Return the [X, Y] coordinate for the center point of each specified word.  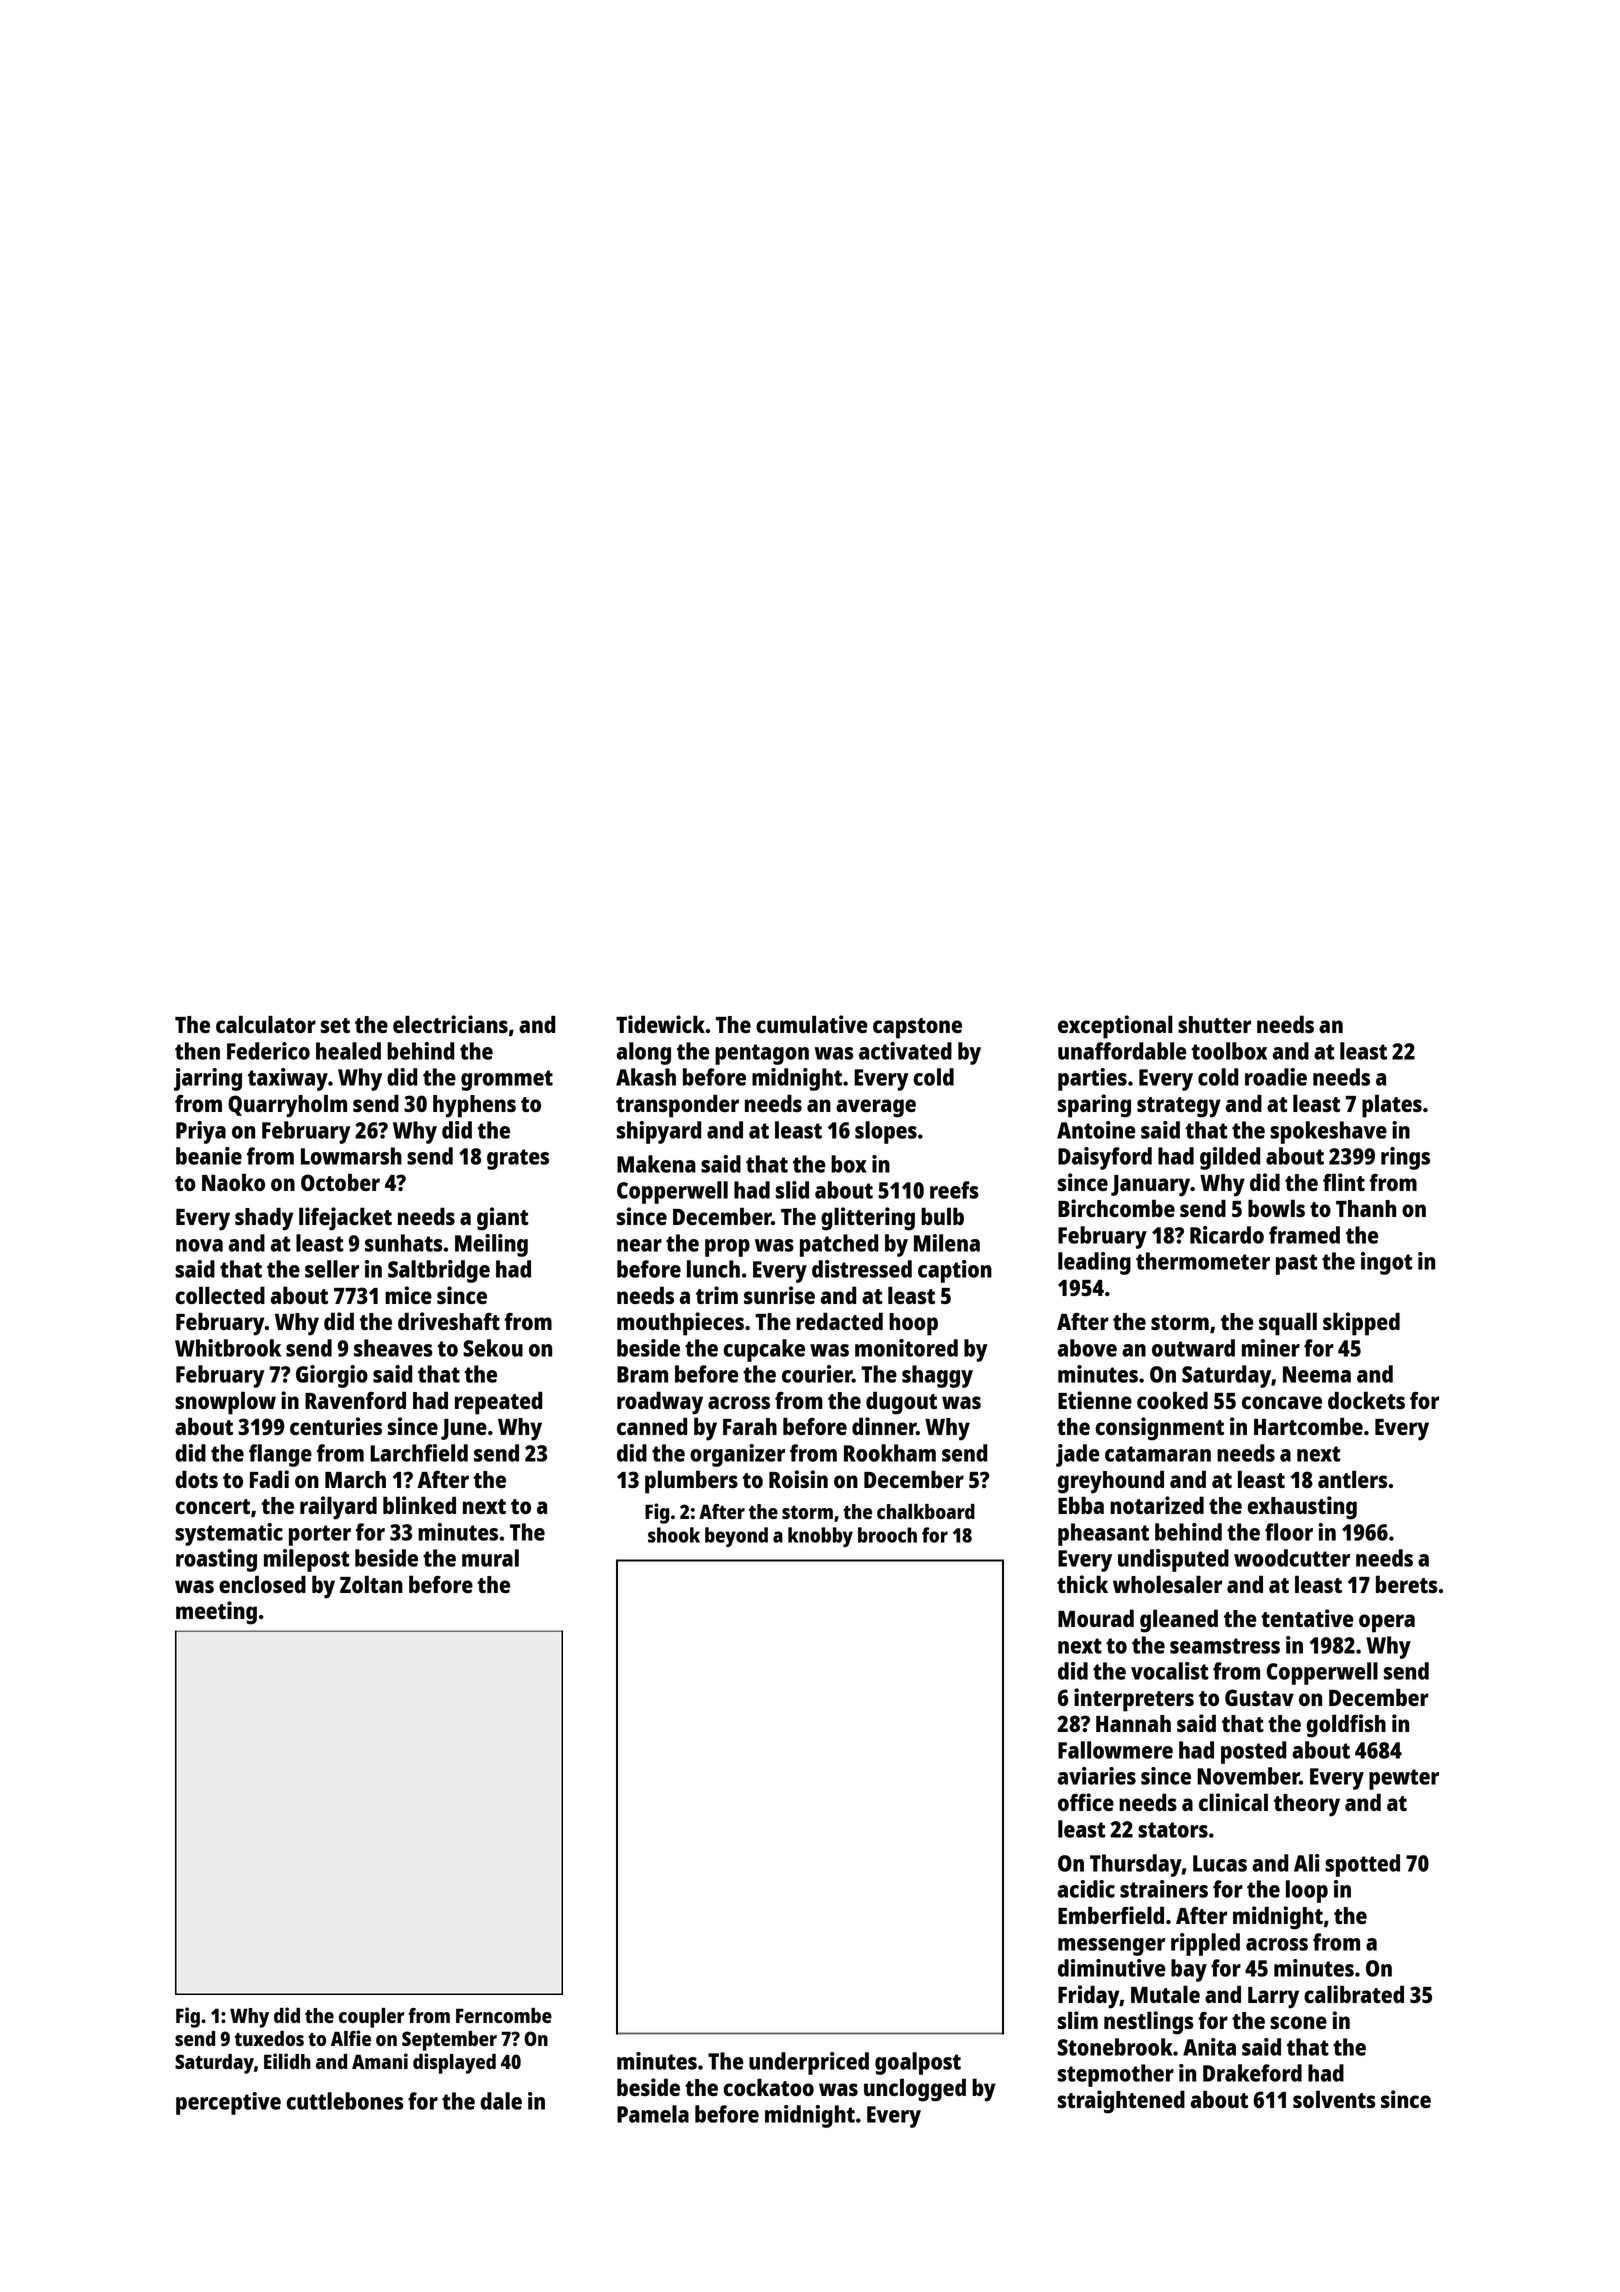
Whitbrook [228, 1348]
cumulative [811, 1024]
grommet [507, 1080]
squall [1288, 1324]
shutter [1214, 1024]
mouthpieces [680, 1324]
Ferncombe [504, 2015]
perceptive [228, 2103]
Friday [1089, 1997]
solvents [1334, 2099]
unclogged [915, 2090]
